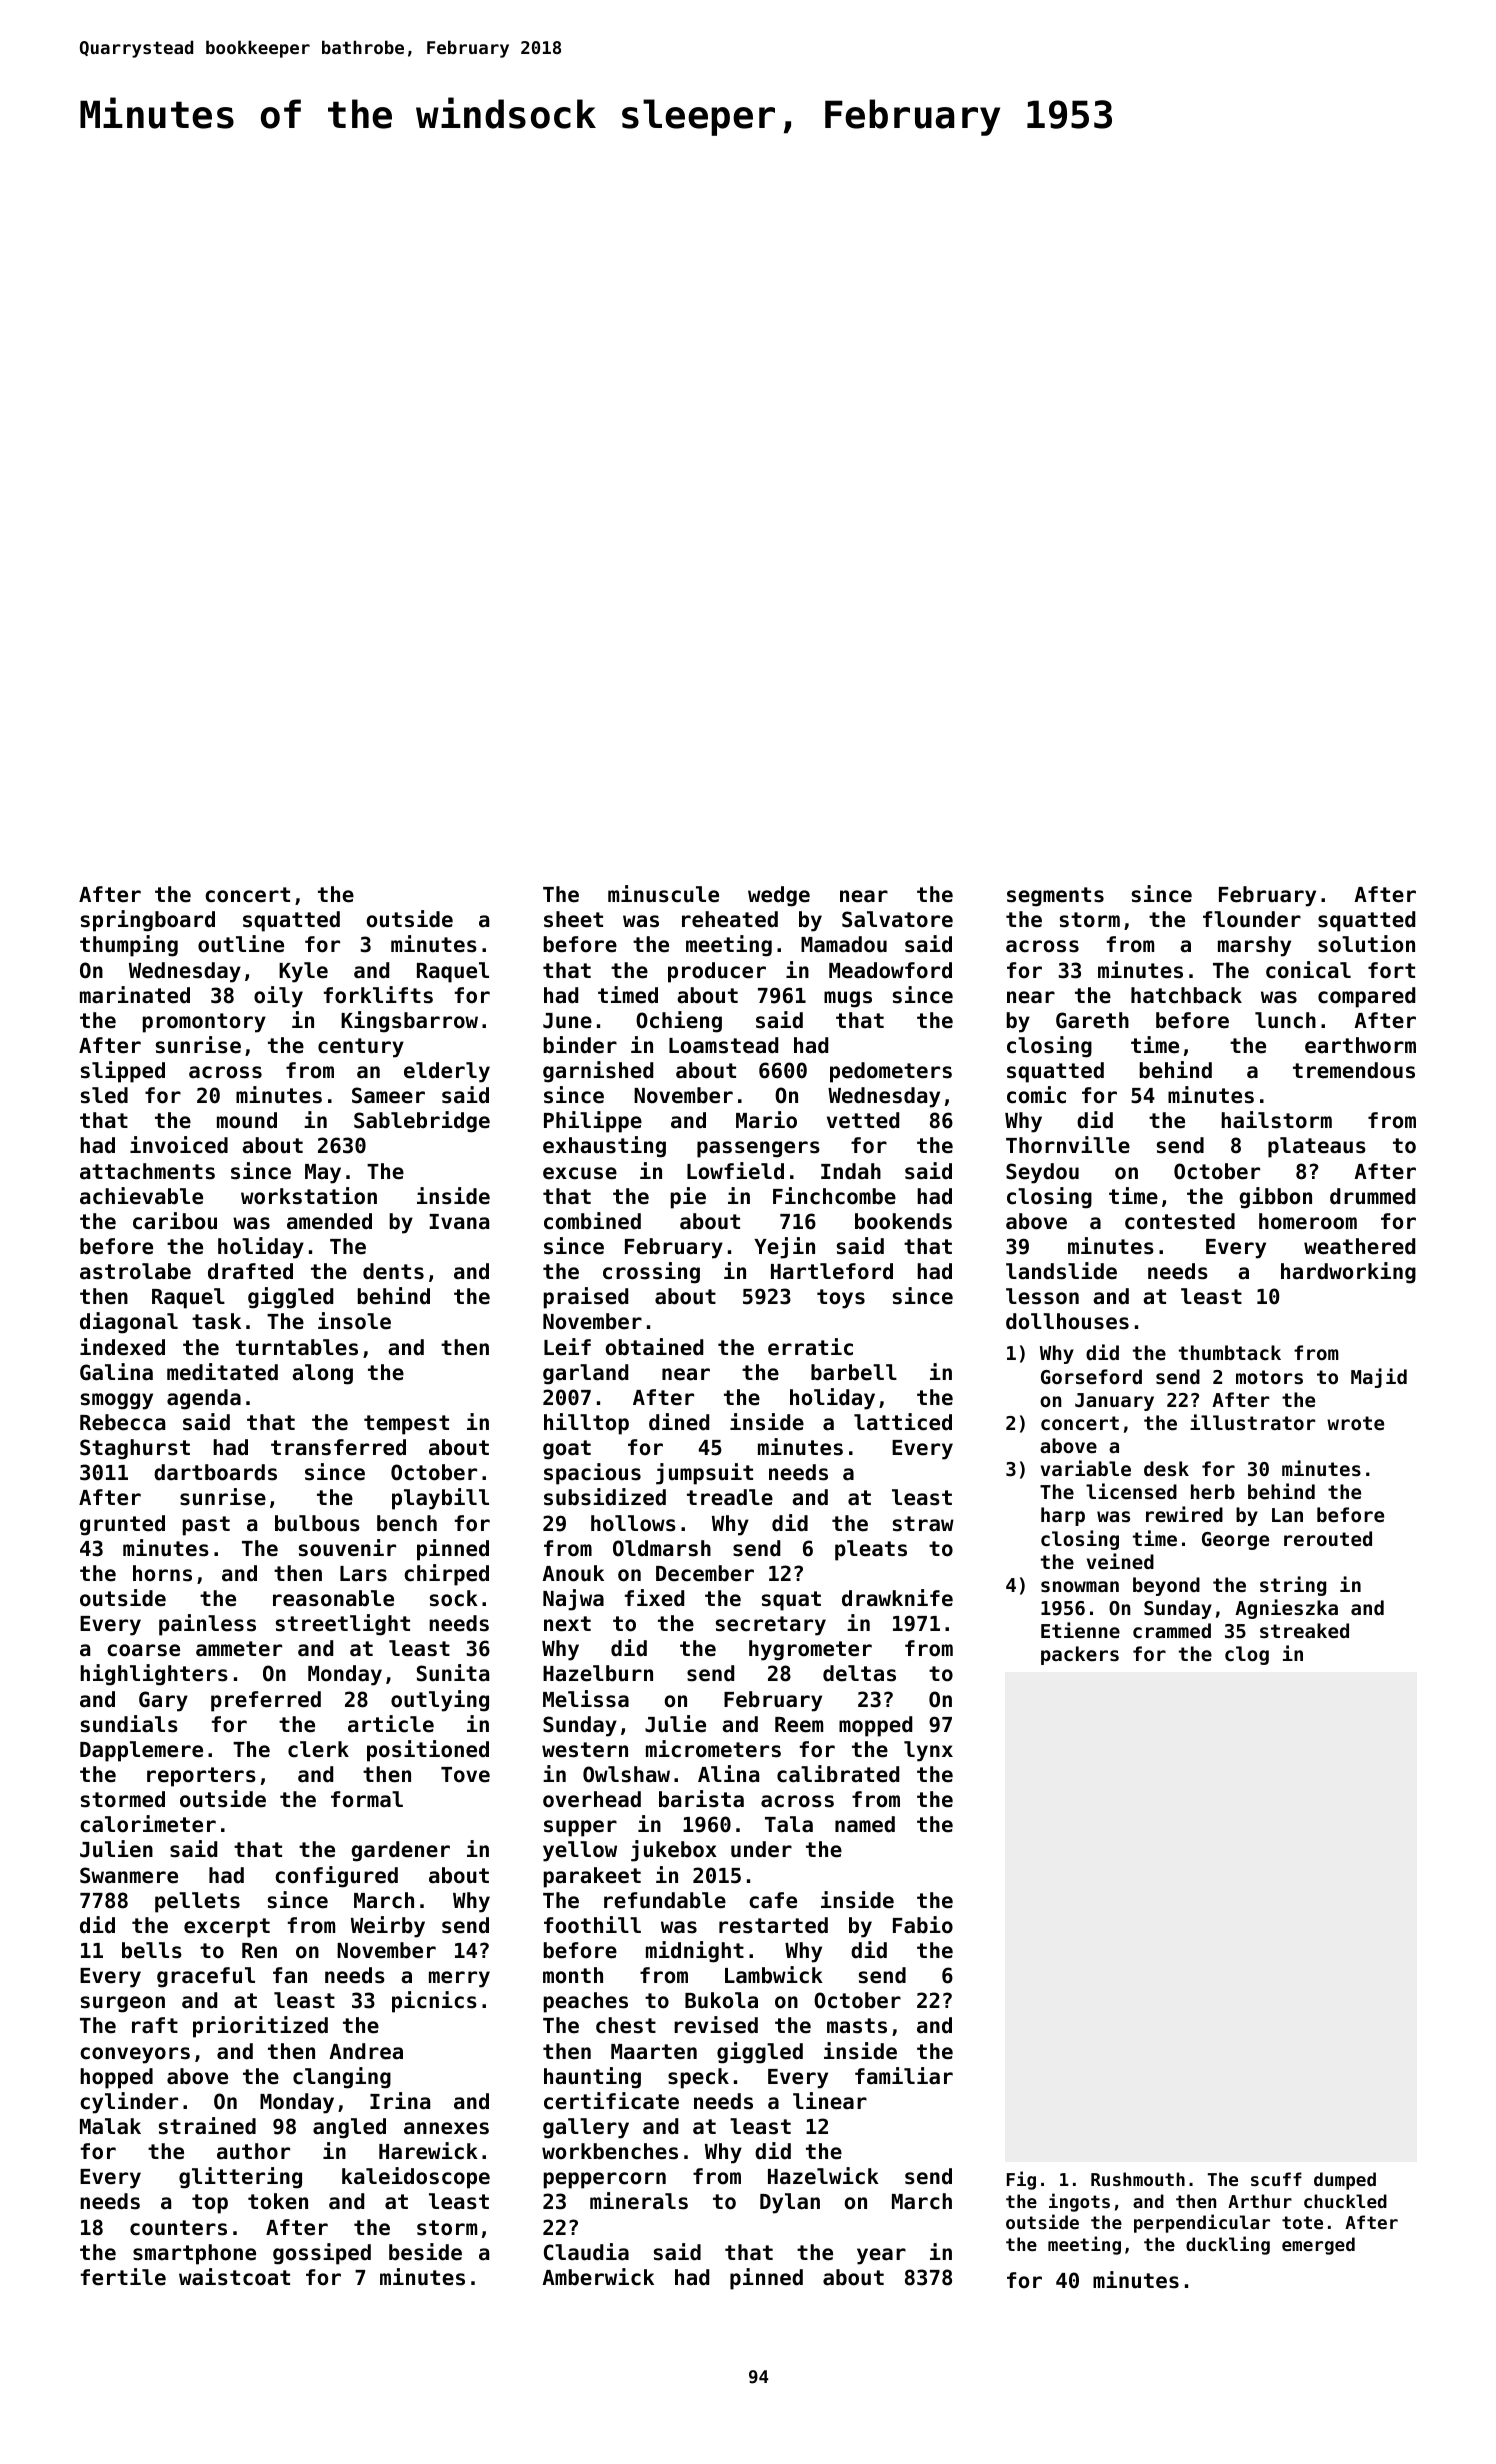 The width and height of the screenshot is (1496, 2464). Describe the element at coordinates (1354, 1070) in the screenshot. I see `tremendous` at that location.
